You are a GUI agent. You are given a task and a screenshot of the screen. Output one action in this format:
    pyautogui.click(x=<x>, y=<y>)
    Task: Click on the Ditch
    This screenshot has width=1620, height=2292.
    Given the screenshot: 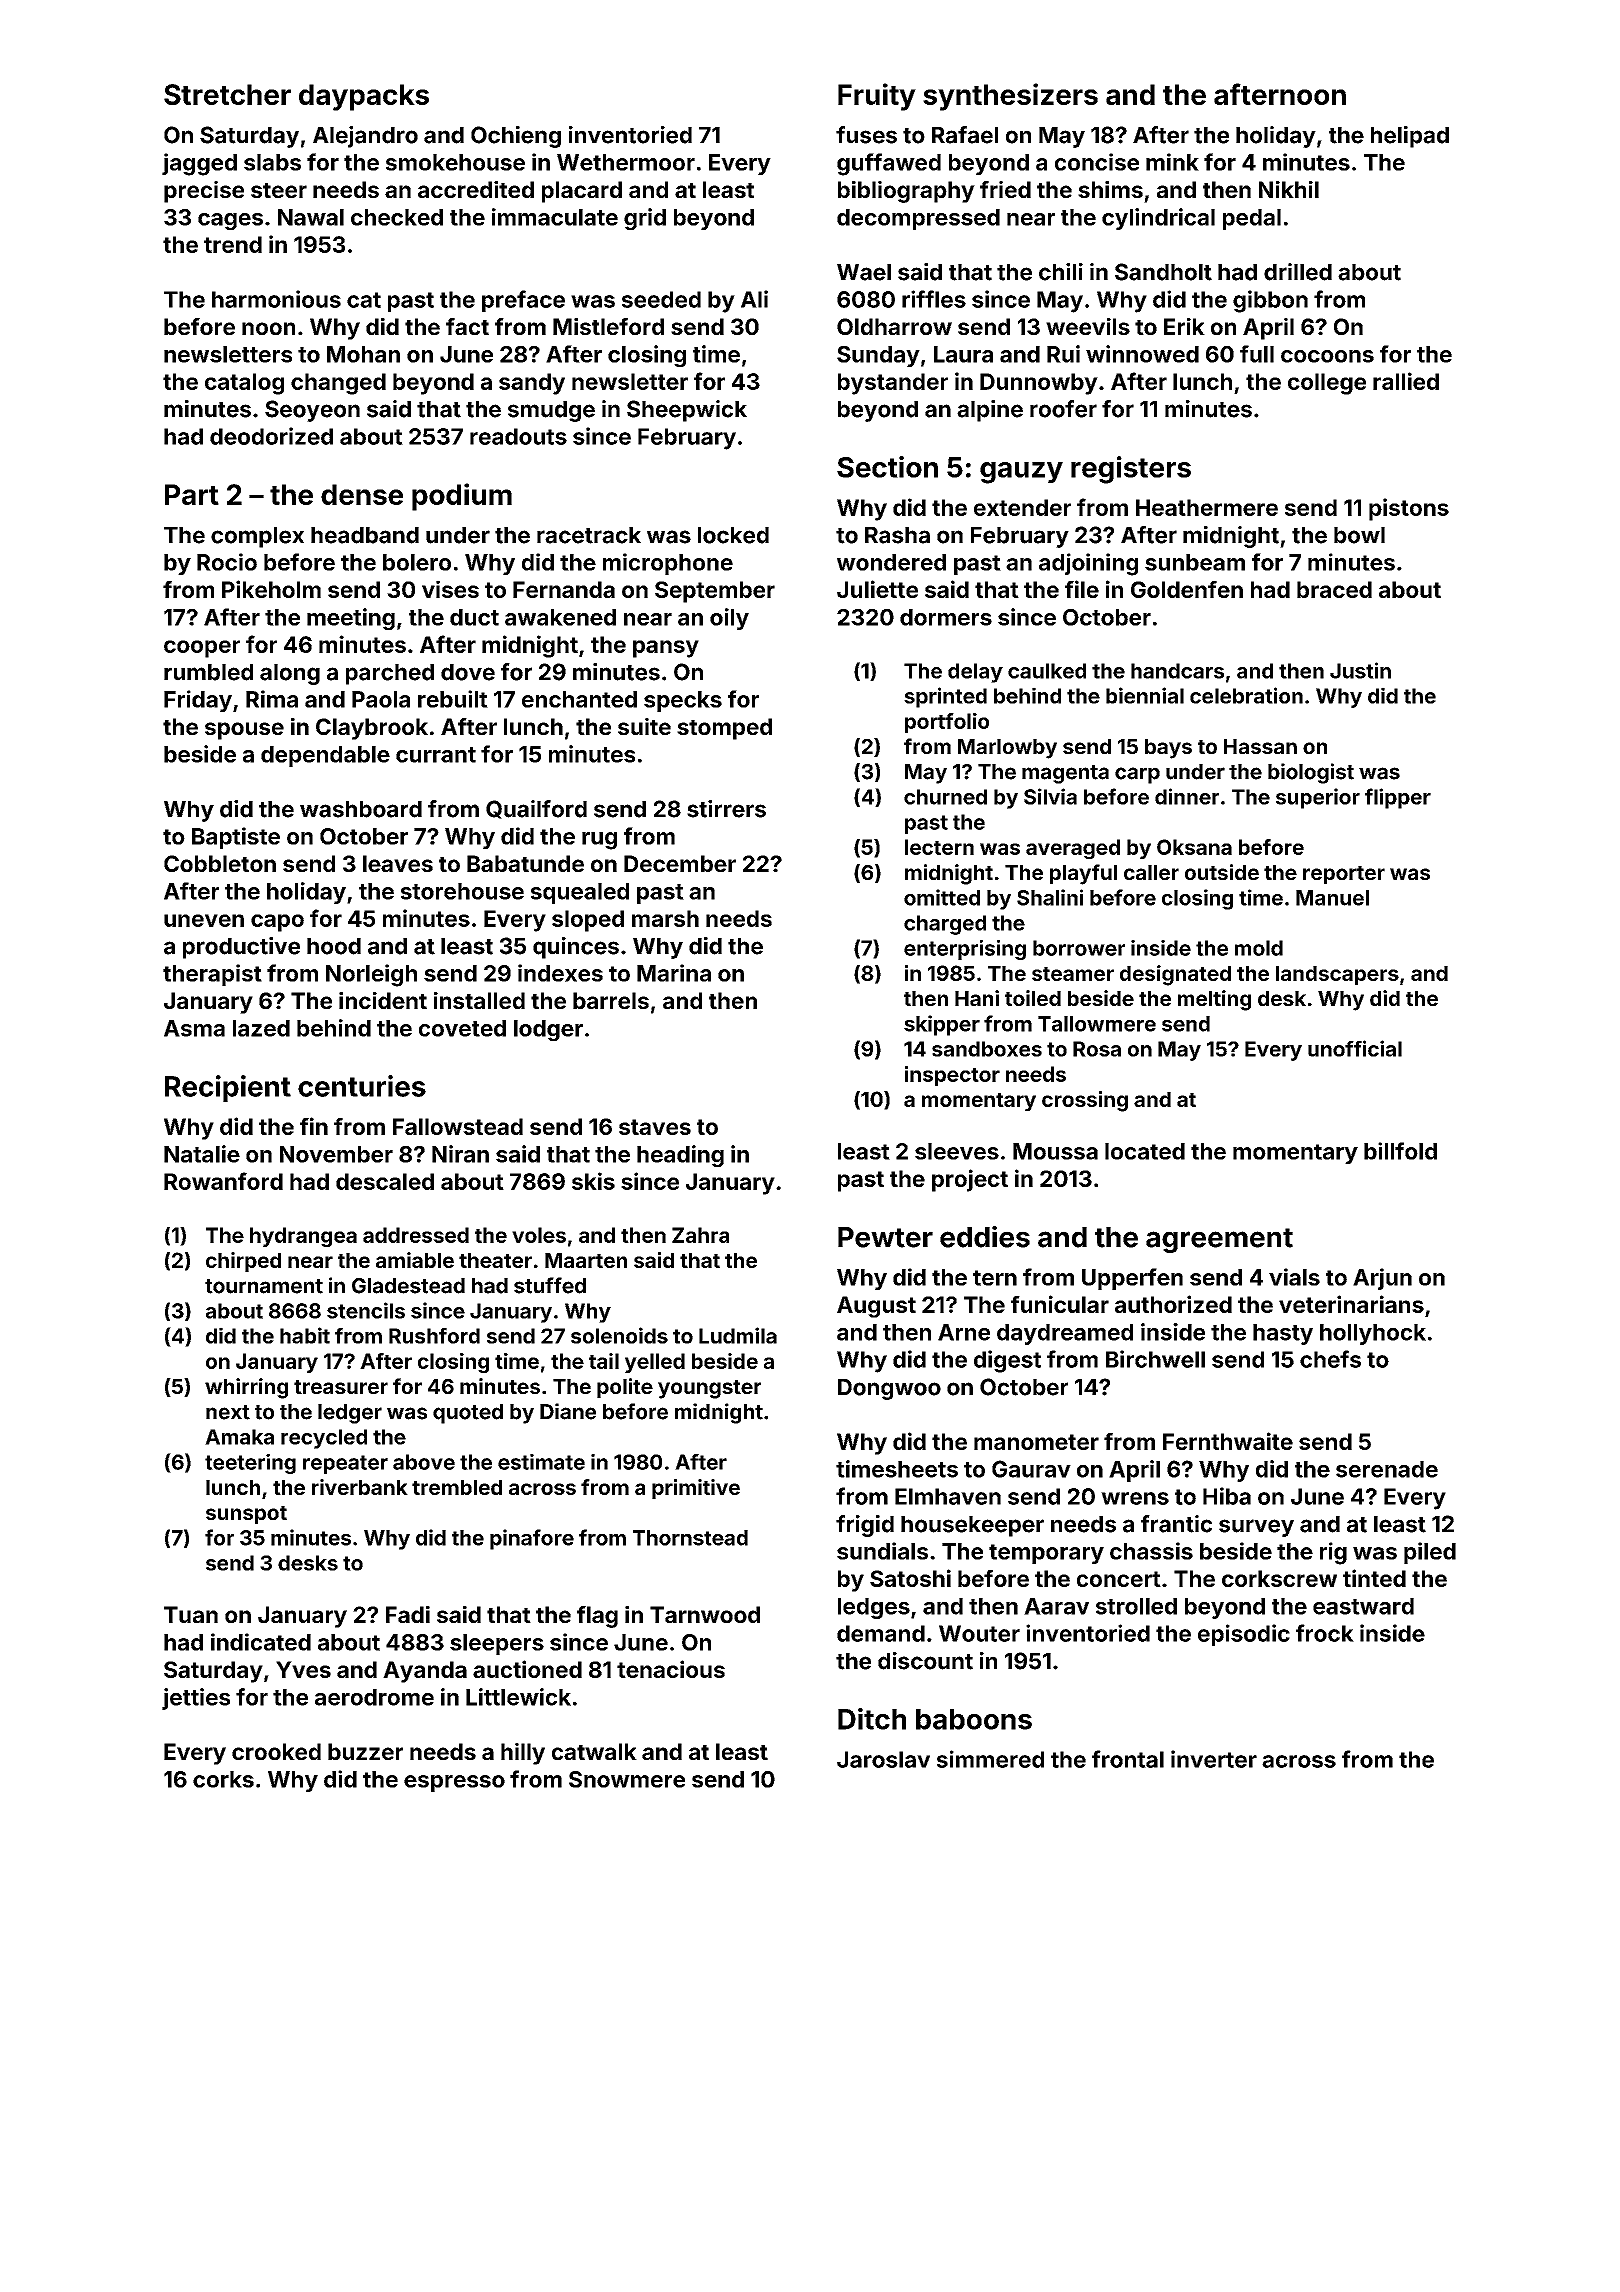 What is the action you would take?
    pyautogui.click(x=872, y=1719)
